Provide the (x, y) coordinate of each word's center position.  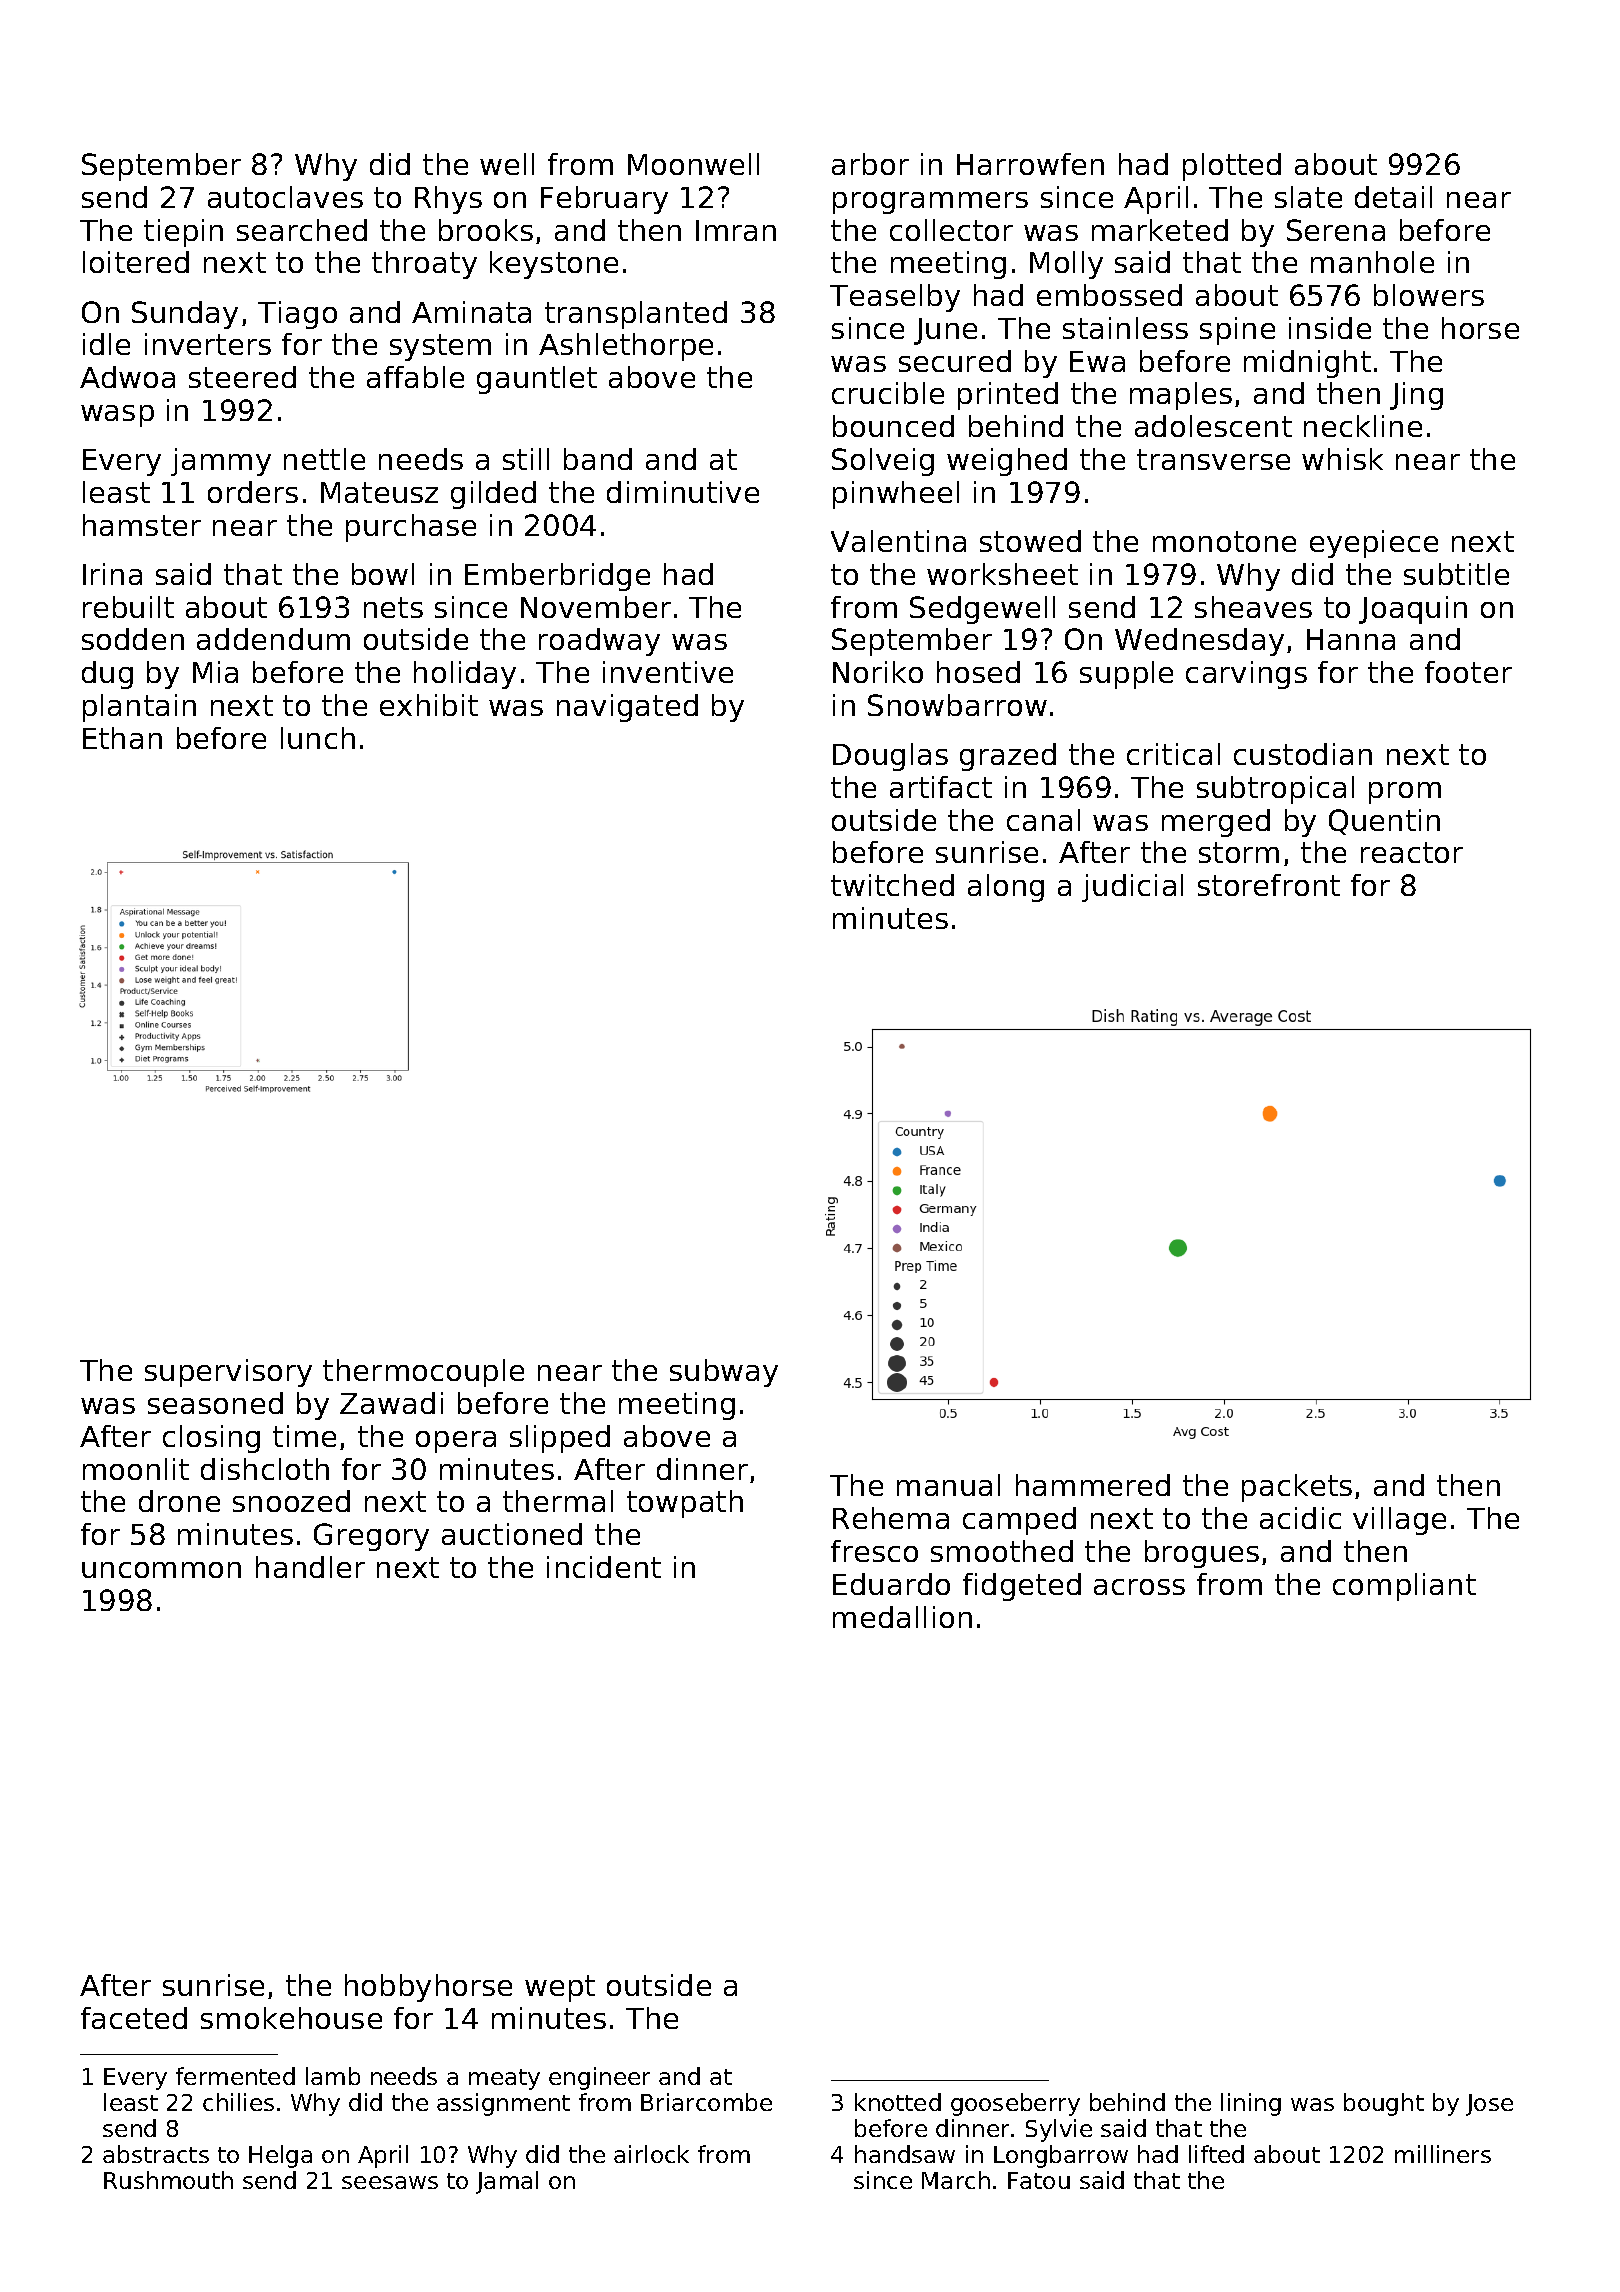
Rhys (448, 200)
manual (948, 1485)
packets (1297, 1488)
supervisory (228, 1373)
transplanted (636, 315)
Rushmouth (168, 2180)
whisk (1342, 459)
